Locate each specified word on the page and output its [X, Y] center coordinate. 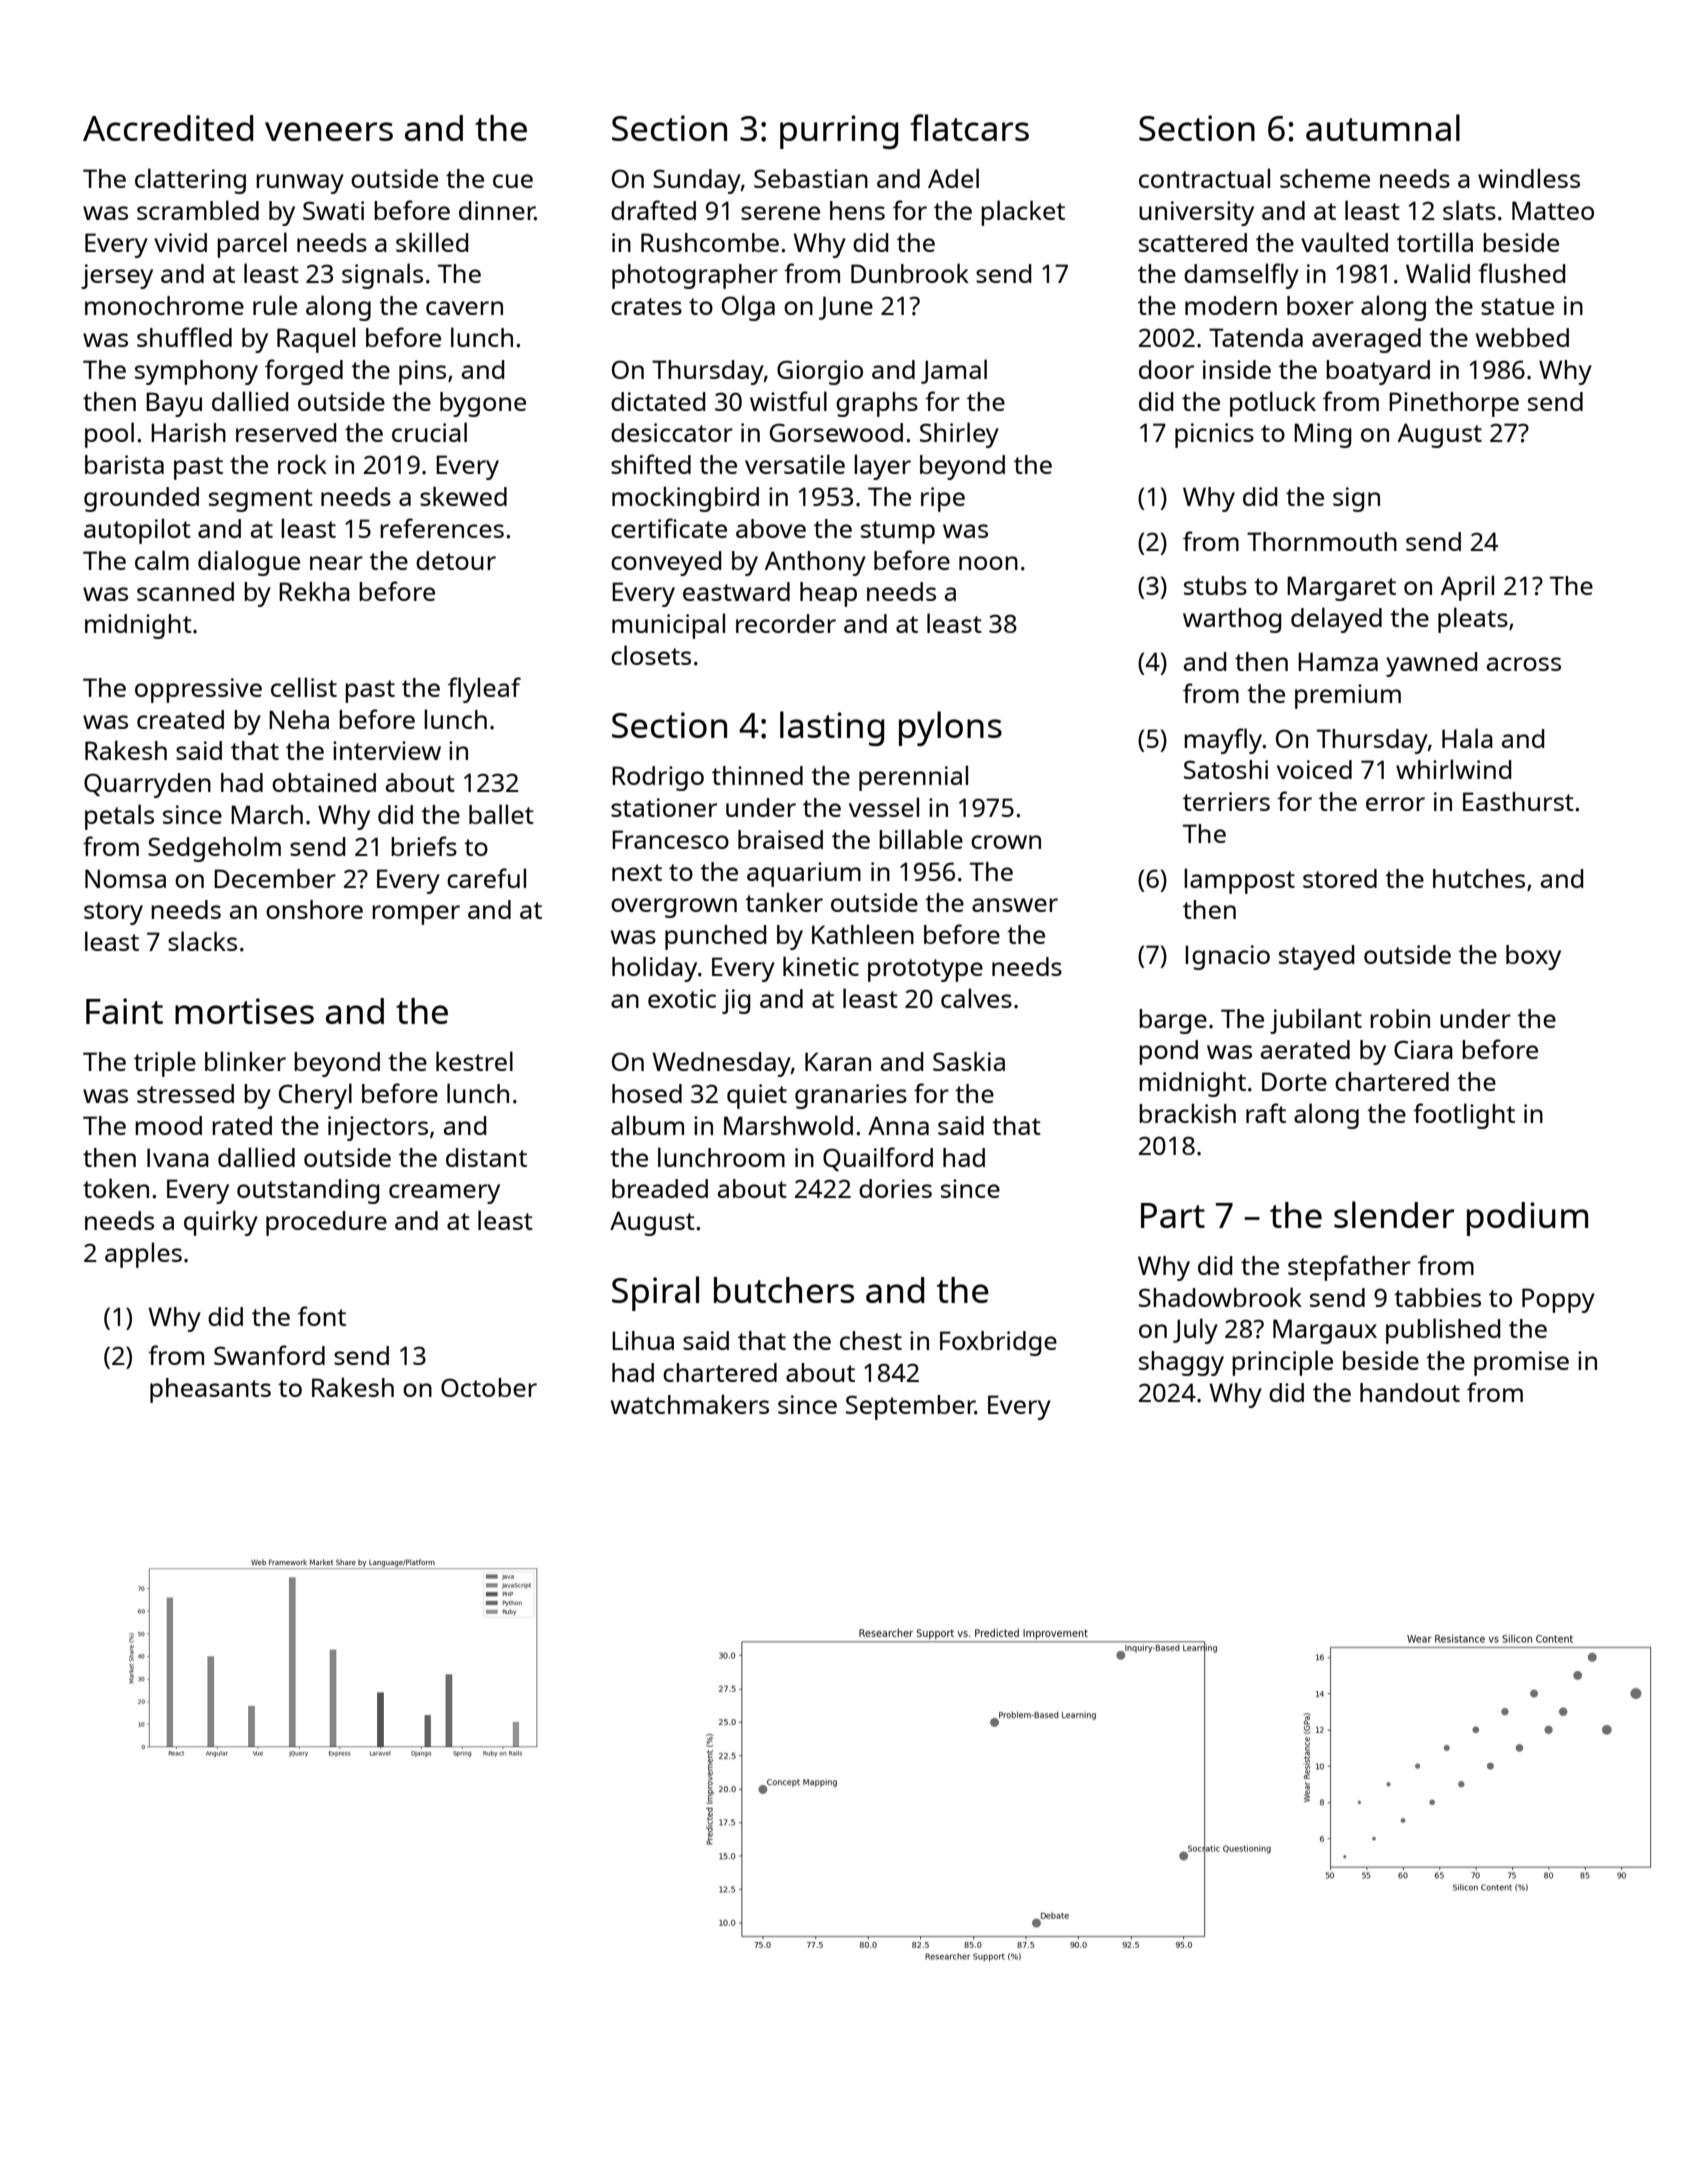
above [771, 528]
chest [871, 1340]
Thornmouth [1322, 541]
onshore [314, 909]
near [336, 563]
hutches [1479, 878]
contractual [1204, 178]
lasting [832, 728]
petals [119, 817]
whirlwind [1453, 769]
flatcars [969, 127]
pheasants [210, 1390]
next [637, 872]
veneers [329, 131]
